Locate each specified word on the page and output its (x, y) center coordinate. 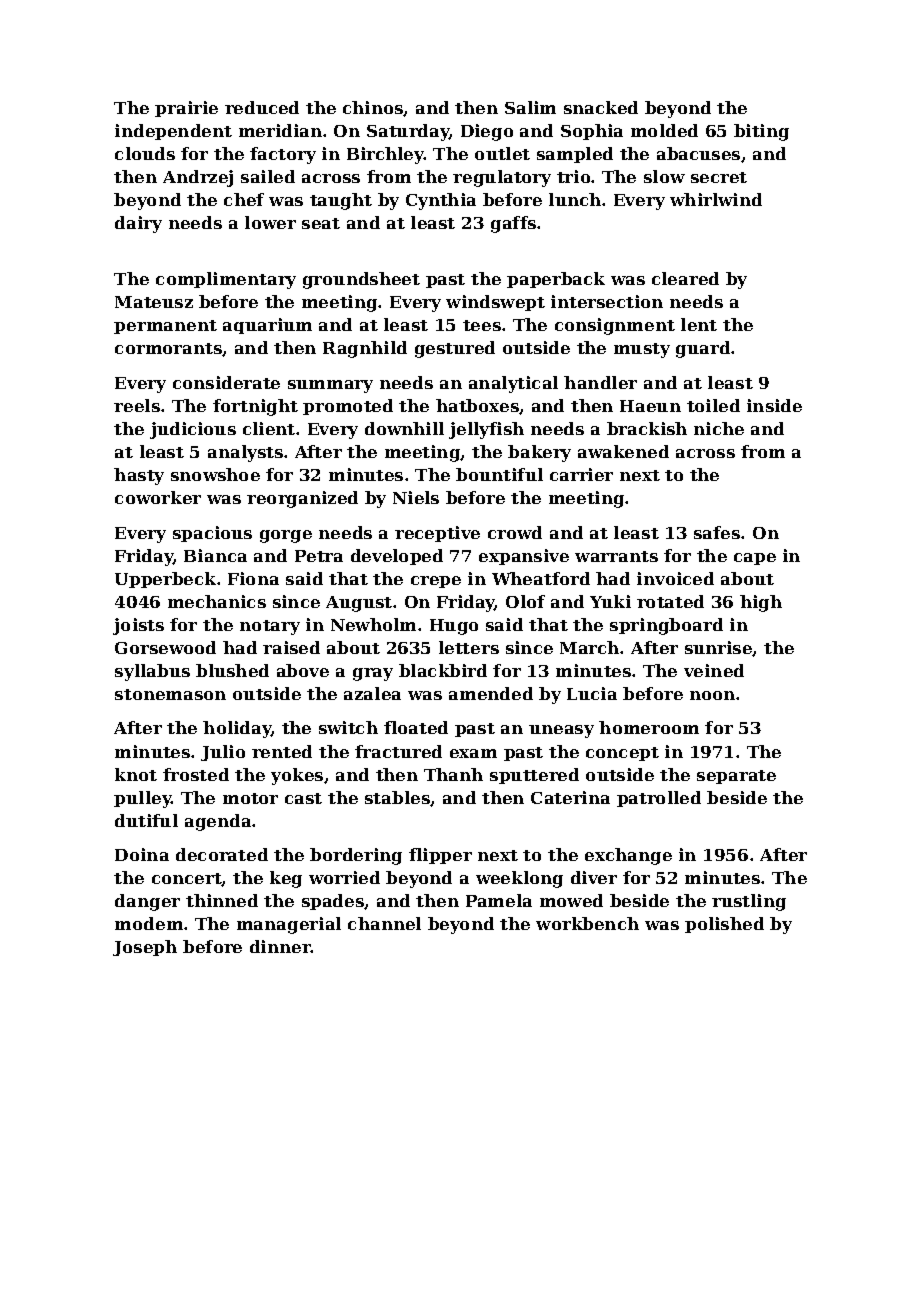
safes (717, 532)
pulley (143, 799)
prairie (186, 109)
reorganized (302, 499)
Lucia (592, 693)
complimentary (226, 280)
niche (719, 428)
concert (187, 879)
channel (384, 923)
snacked (601, 107)
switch (348, 727)
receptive (437, 534)
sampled (575, 155)
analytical (513, 384)
